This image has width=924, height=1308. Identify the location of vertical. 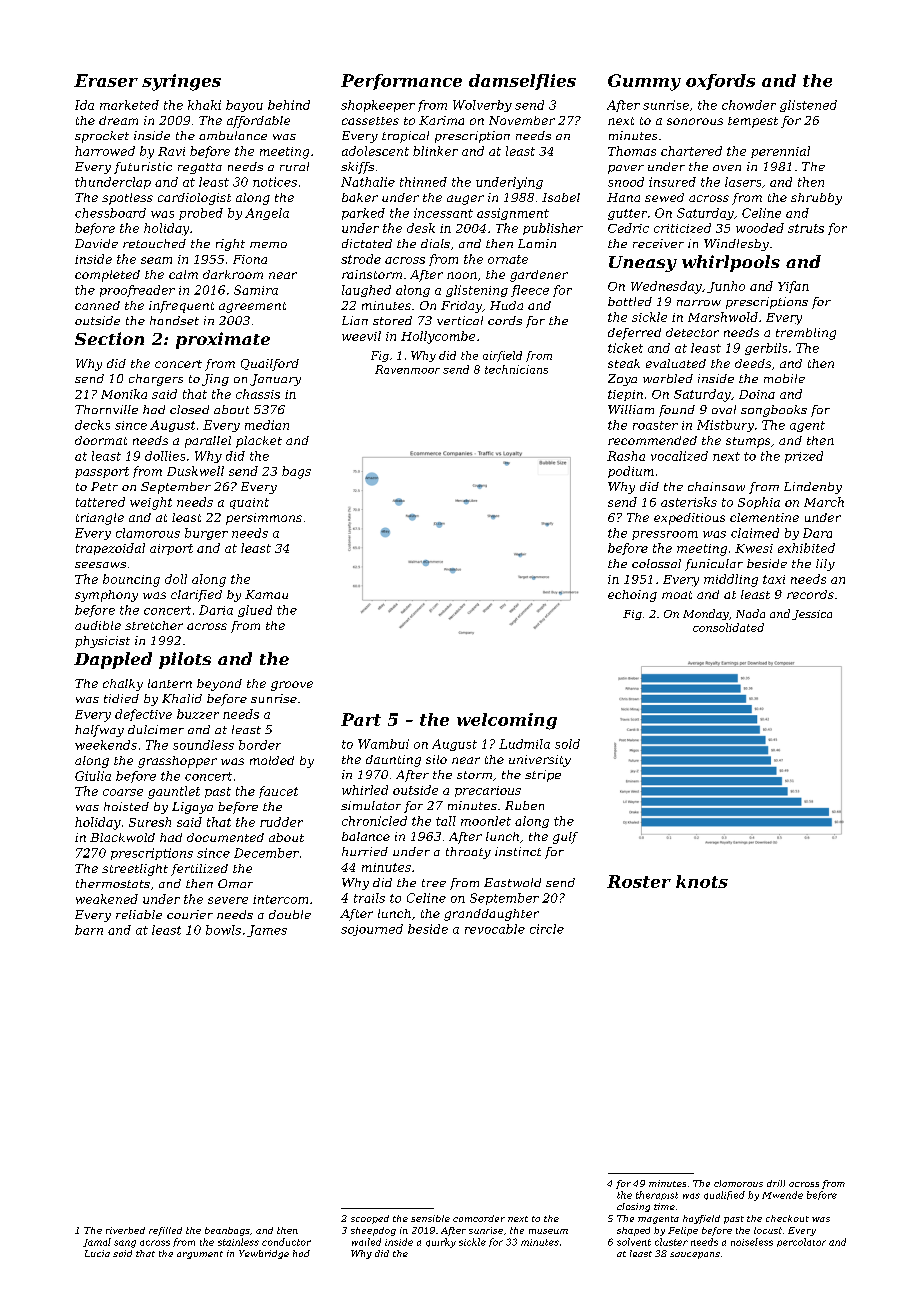
(460, 320).
